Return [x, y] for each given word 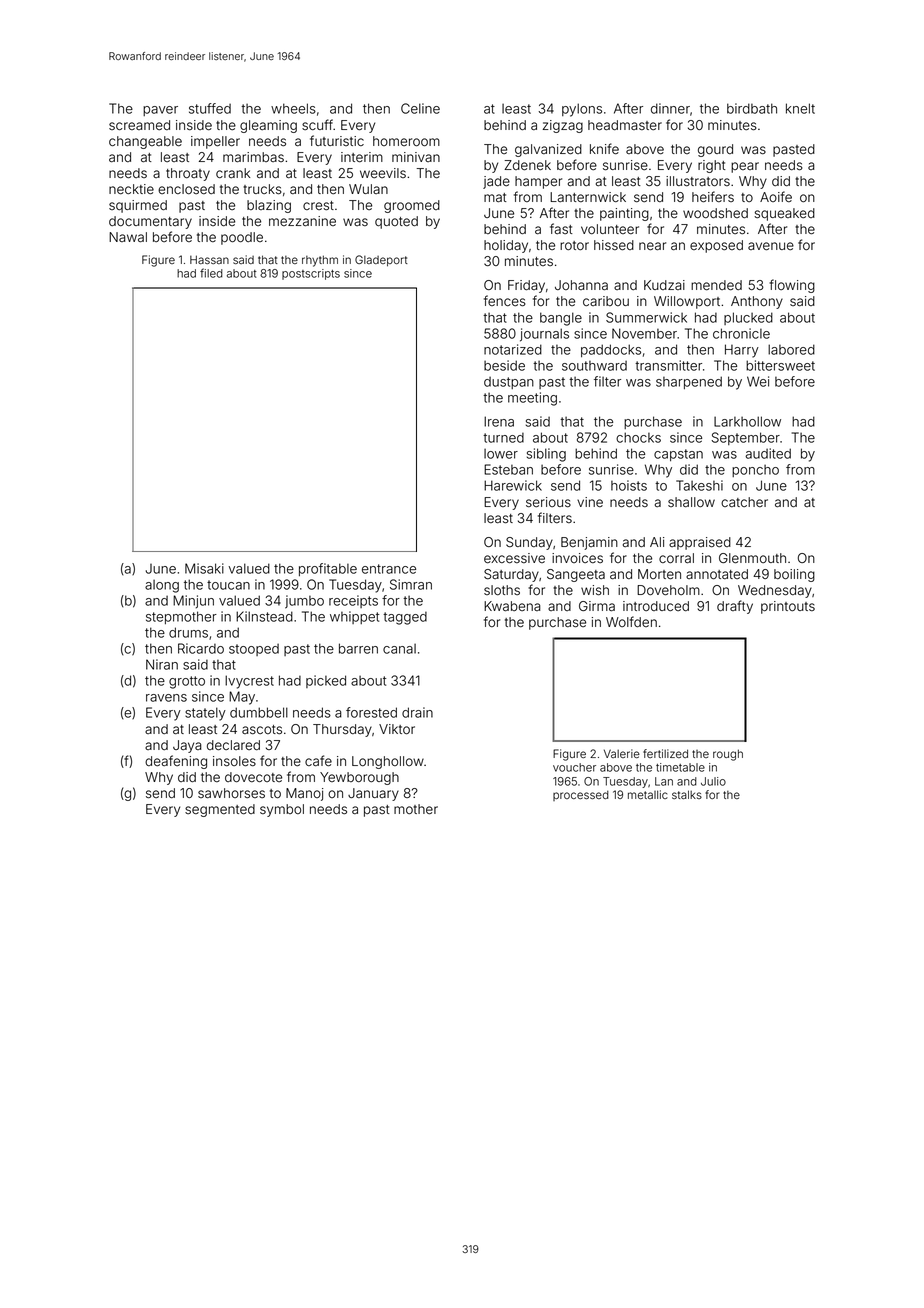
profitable [328, 569]
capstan [678, 455]
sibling [546, 455]
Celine [420, 108]
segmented [220, 810]
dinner [670, 108]
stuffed [210, 108]
